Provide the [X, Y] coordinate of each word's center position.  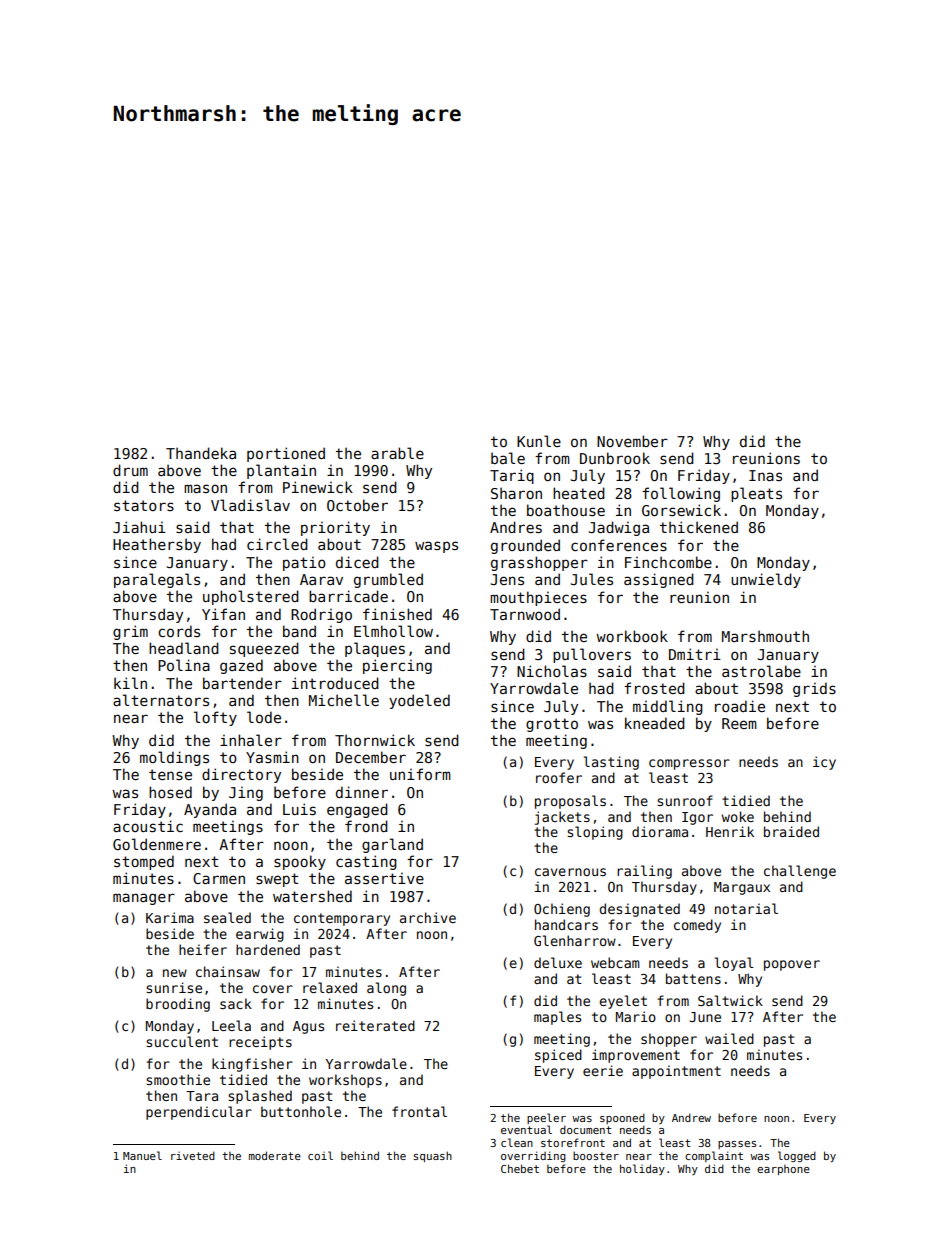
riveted [193, 1155]
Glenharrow [575, 940]
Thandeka [201, 453]
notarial [746, 908]
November [632, 441]
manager [144, 899]
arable [397, 453]
